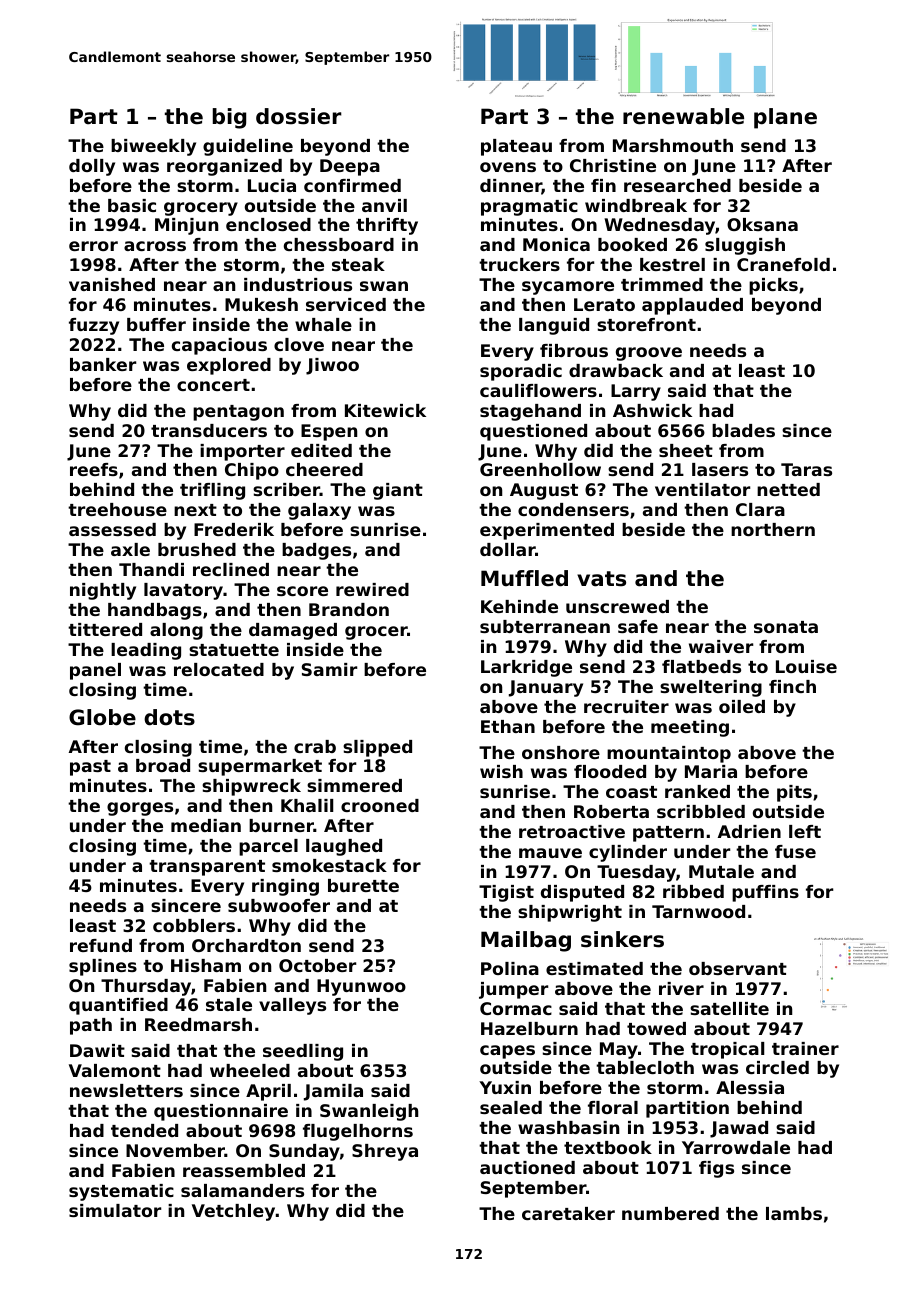 The image size is (909, 1292). I want to click on quantified, so click(118, 1006).
